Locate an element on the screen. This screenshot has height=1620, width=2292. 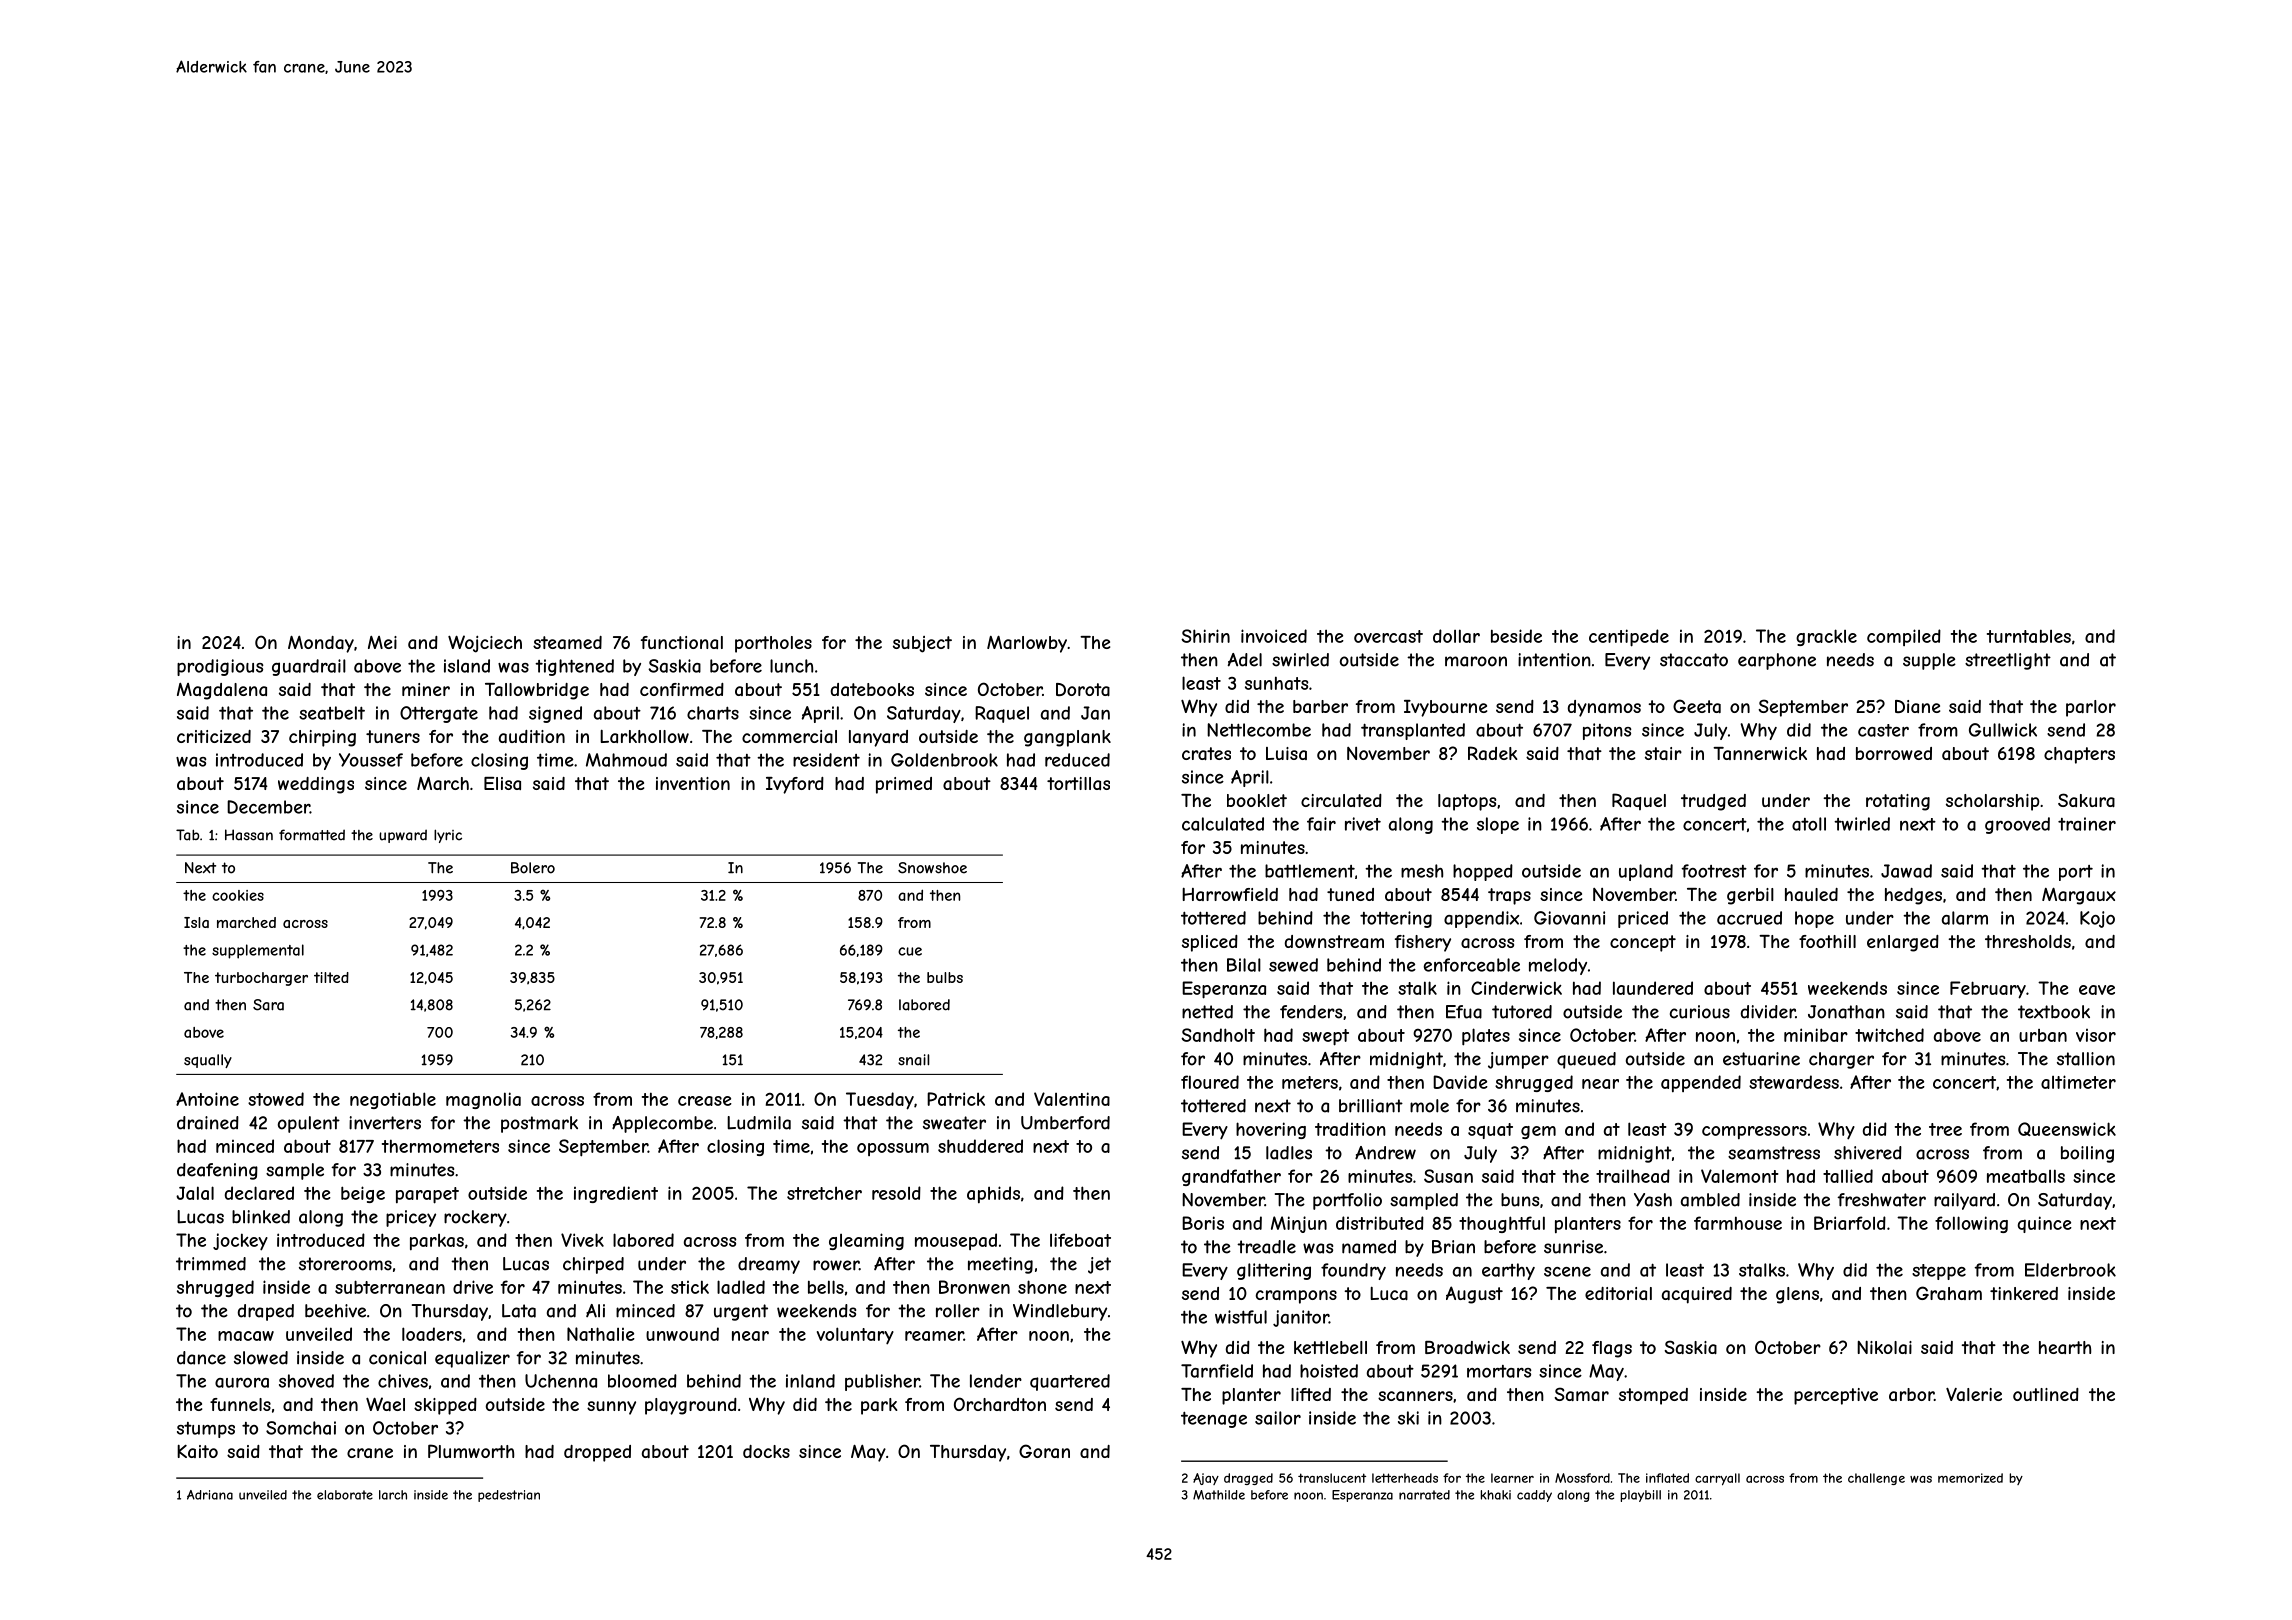
Adriana is located at coordinates (210, 1495).
